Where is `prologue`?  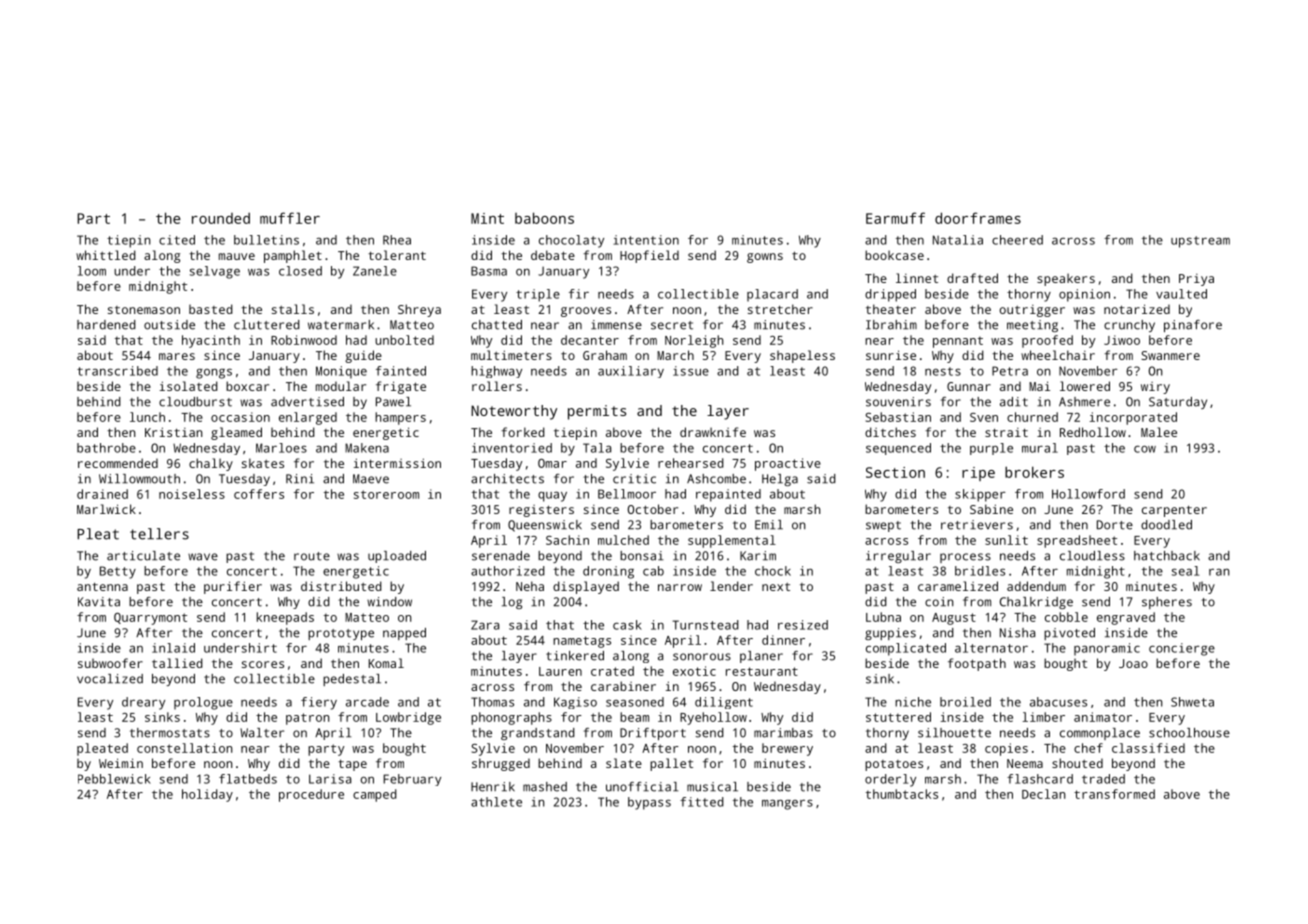
prologue is located at coordinates (203, 703).
